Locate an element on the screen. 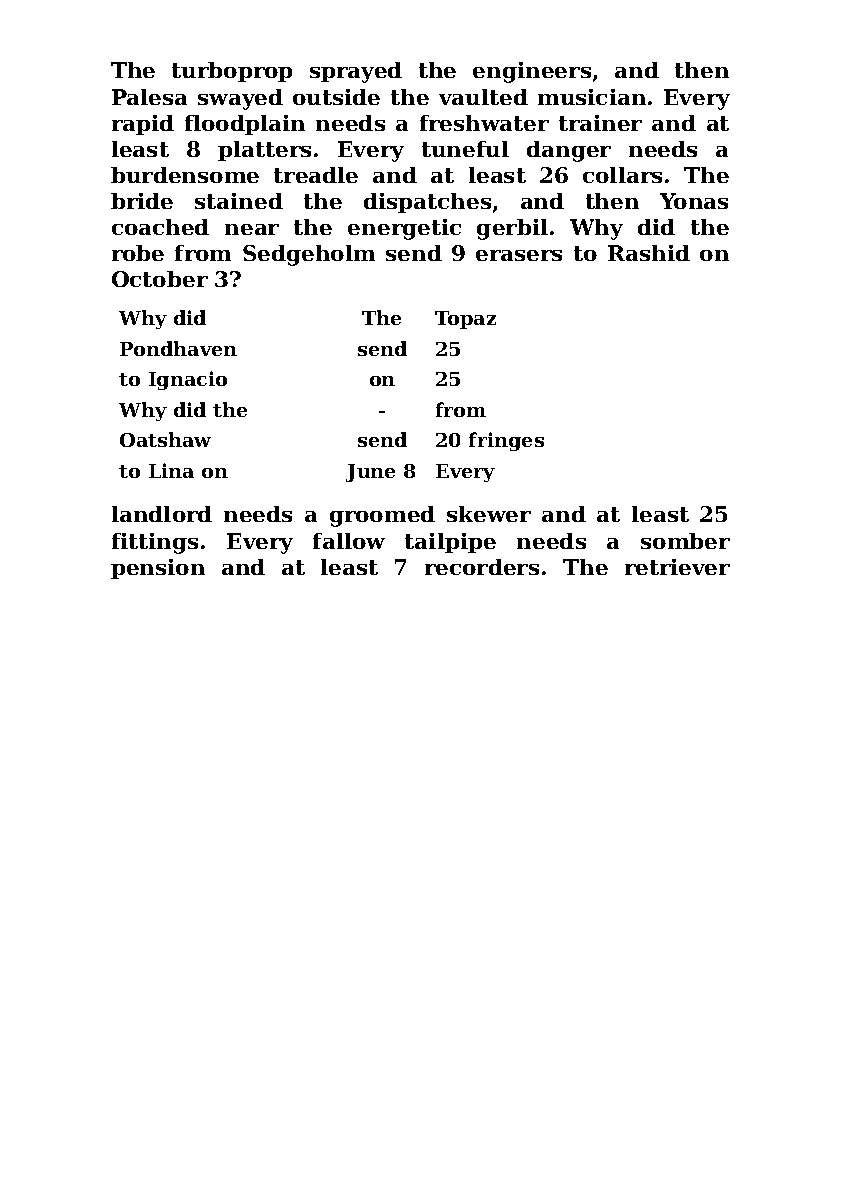  turboprop is located at coordinates (232, 72).
